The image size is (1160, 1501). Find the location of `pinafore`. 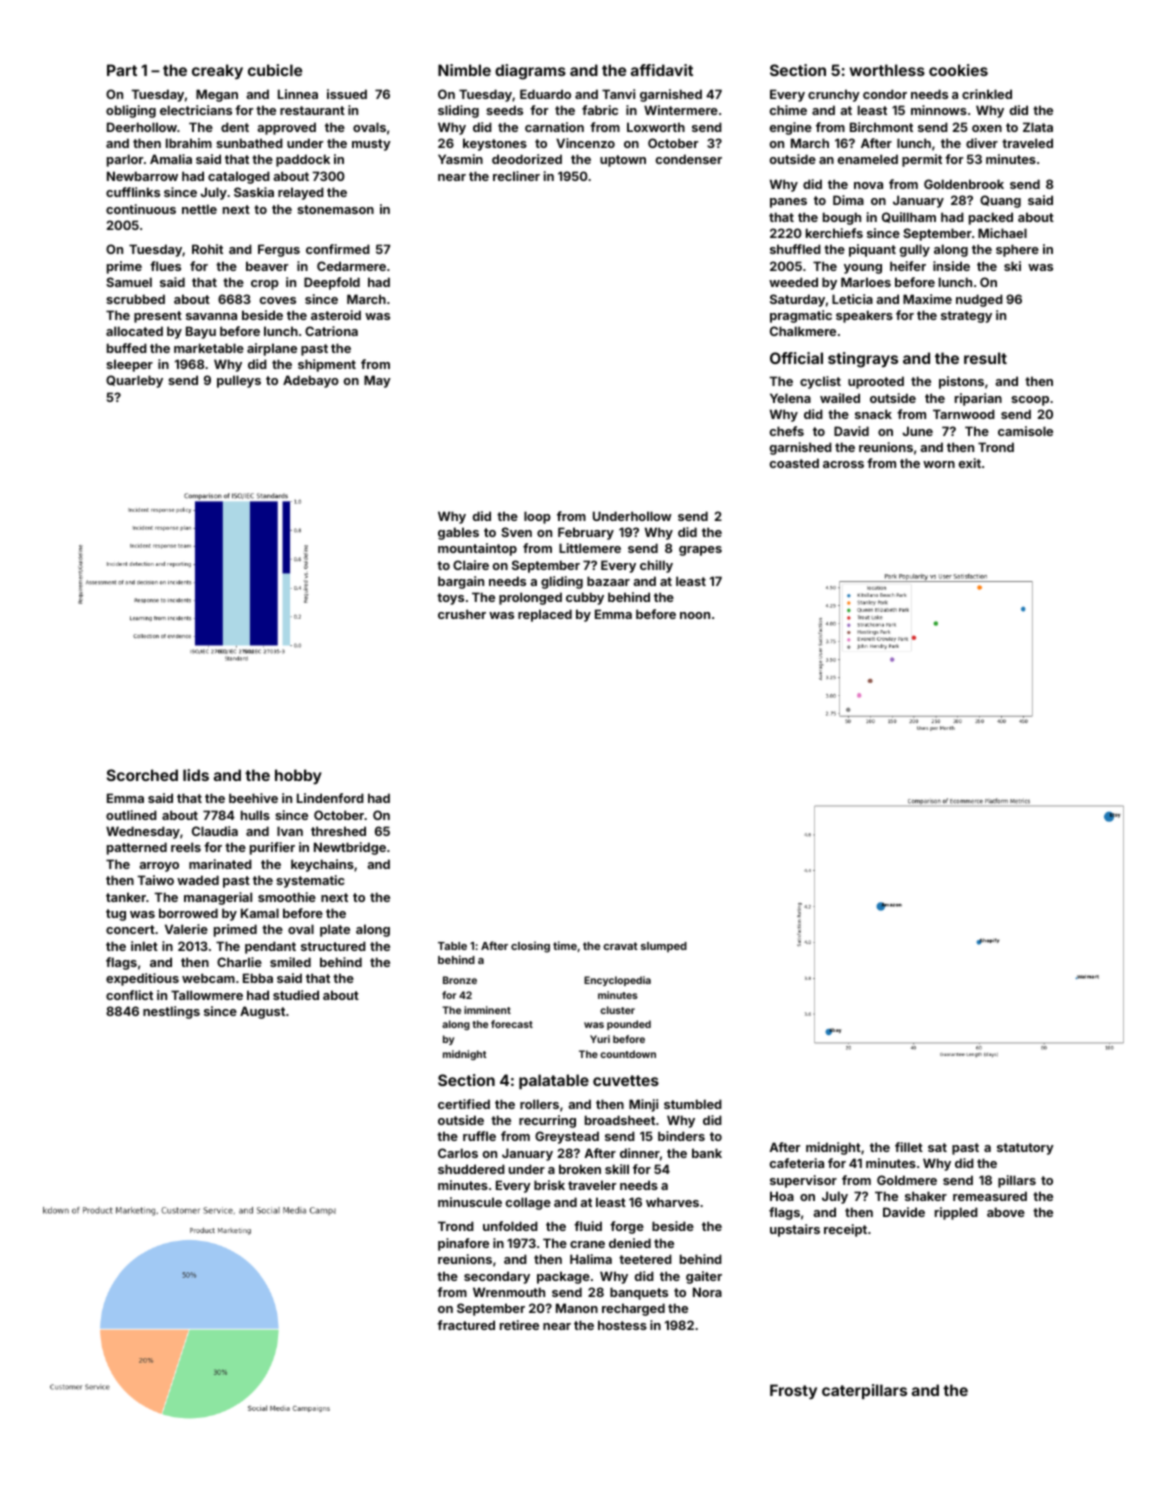

pinafore is located at coordinates (463, 1244).
